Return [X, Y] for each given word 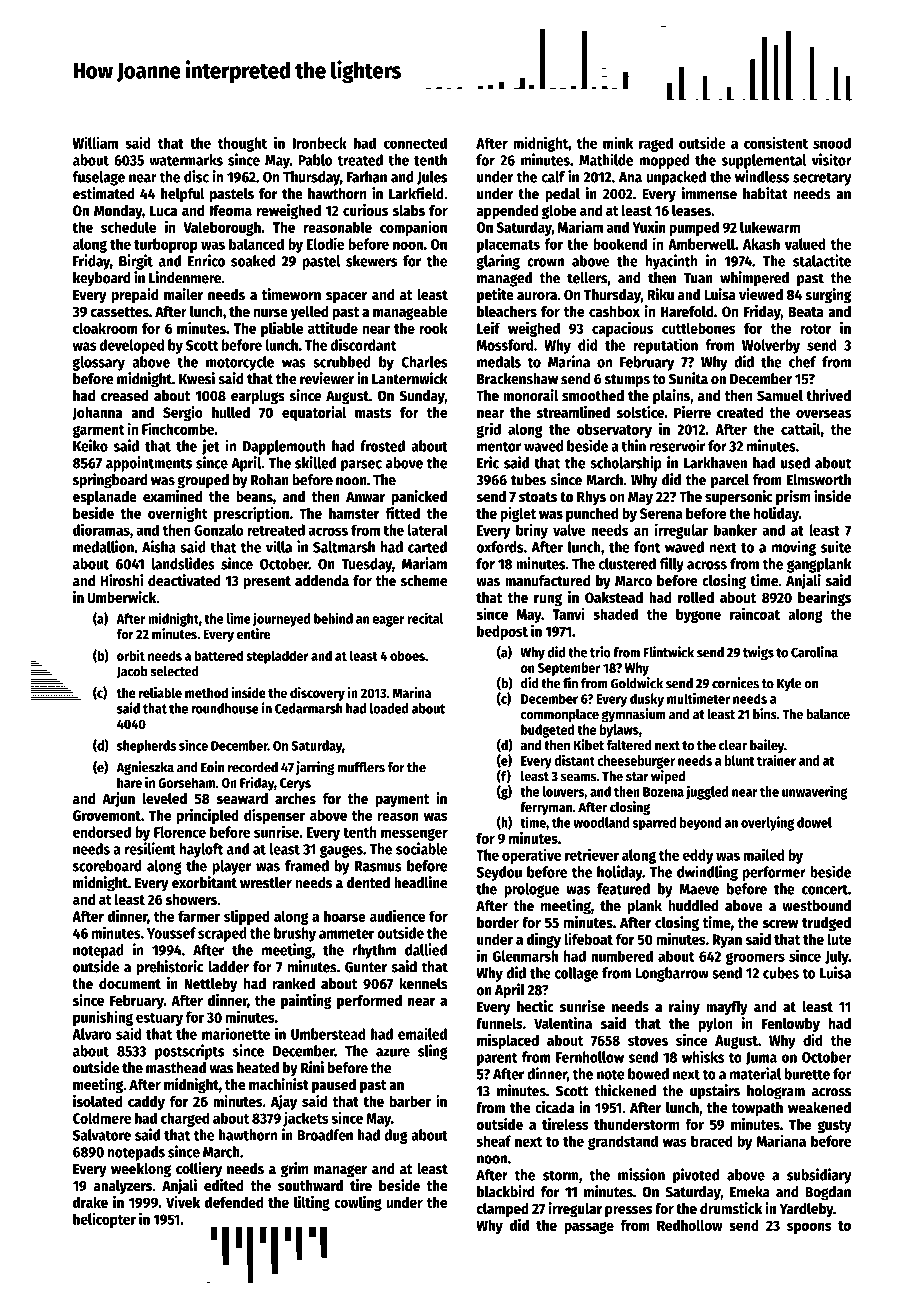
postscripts [189, 1052]
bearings [824, 598]
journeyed [282, 619]
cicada [554, 1107]
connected [415, 143]
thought [242, 144]
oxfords [500, 547]
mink [618, 142]
